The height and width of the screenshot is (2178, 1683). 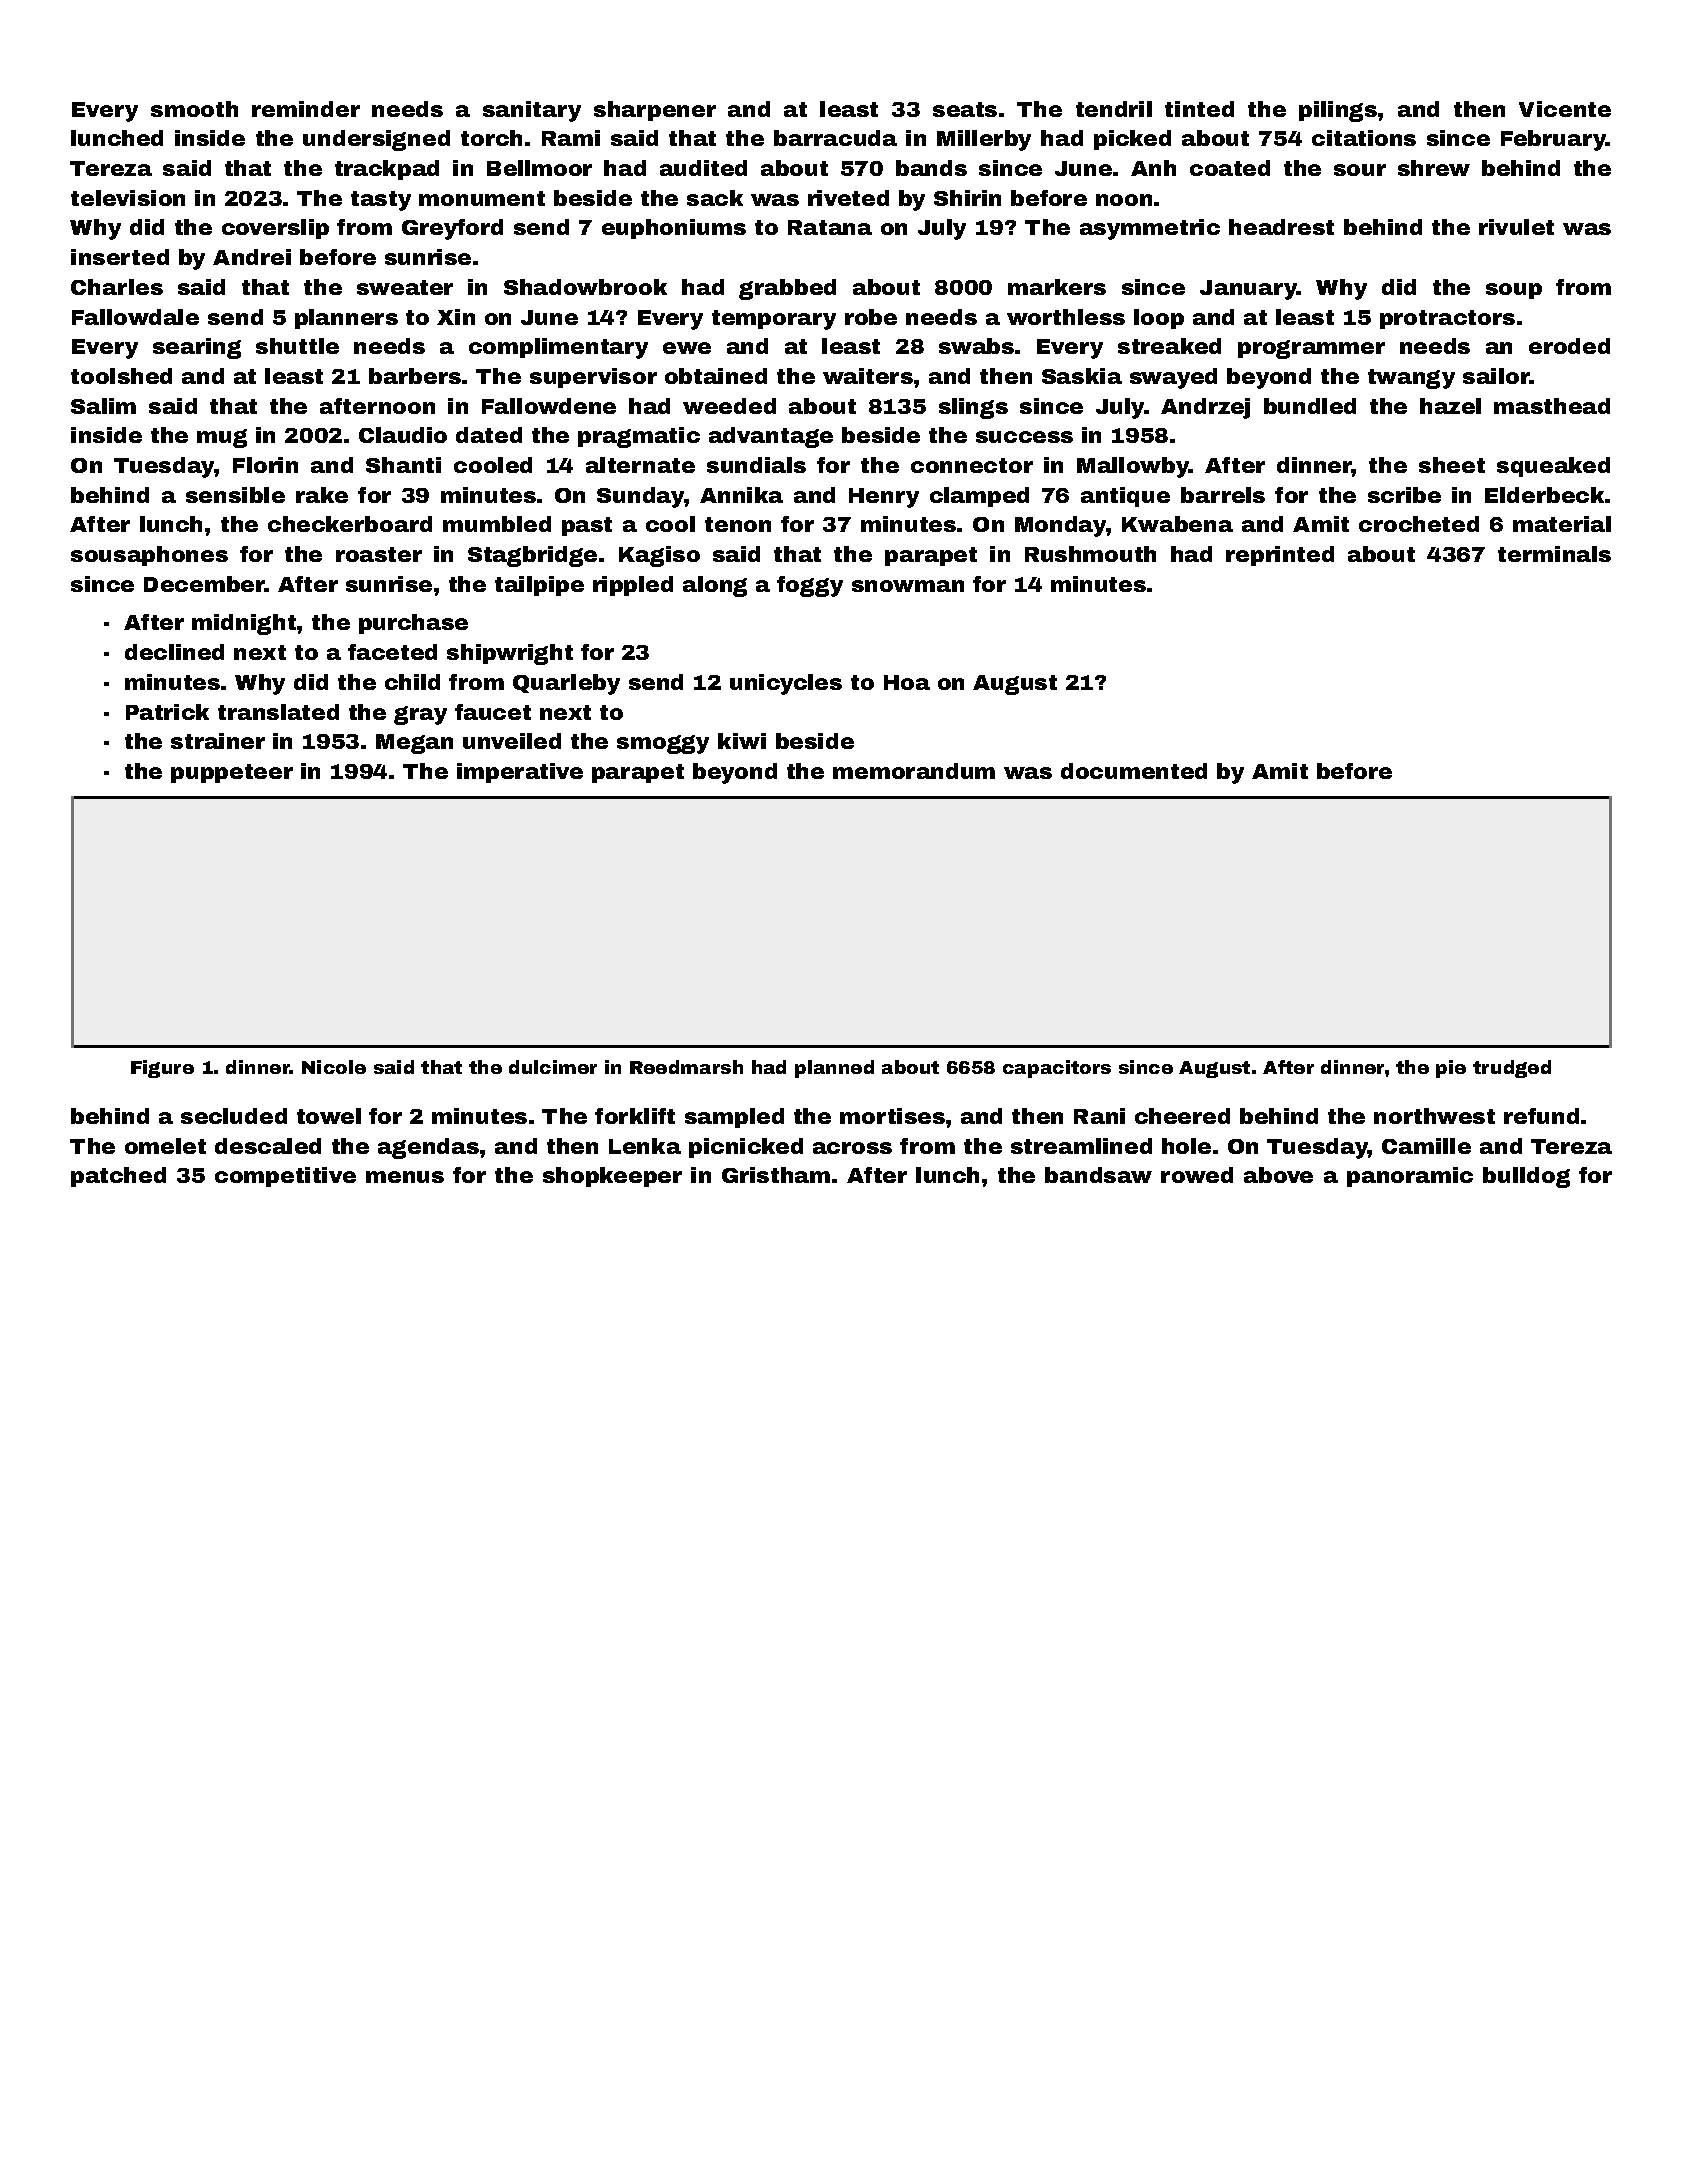 What do you see at coordinates (1552, 406) in the screenshot?
I see `masthead` at bounding box center [1552, 406].
